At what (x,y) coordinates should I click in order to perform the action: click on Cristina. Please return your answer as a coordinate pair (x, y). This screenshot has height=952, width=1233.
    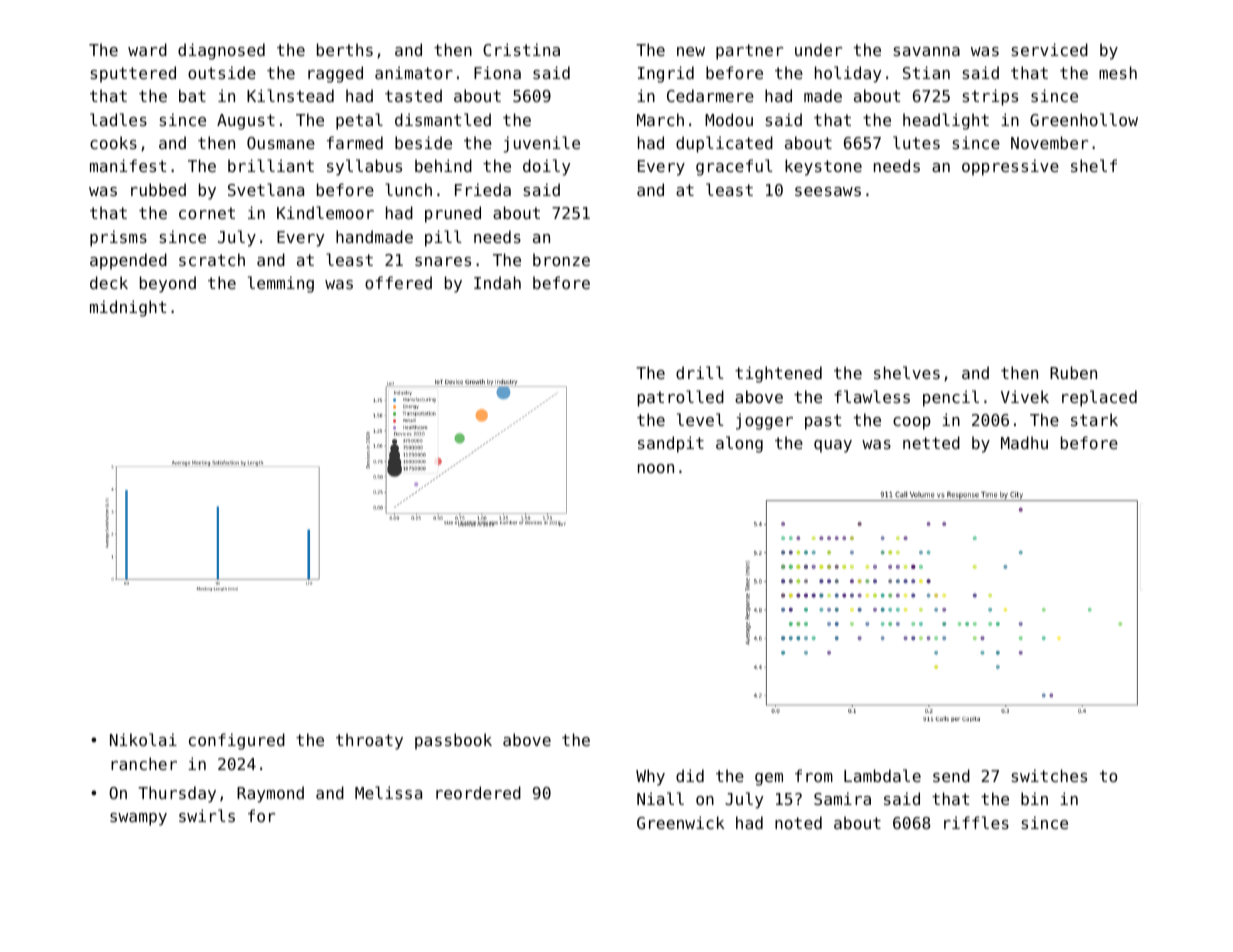
    Looking at the image, I should click on (521, 49).
